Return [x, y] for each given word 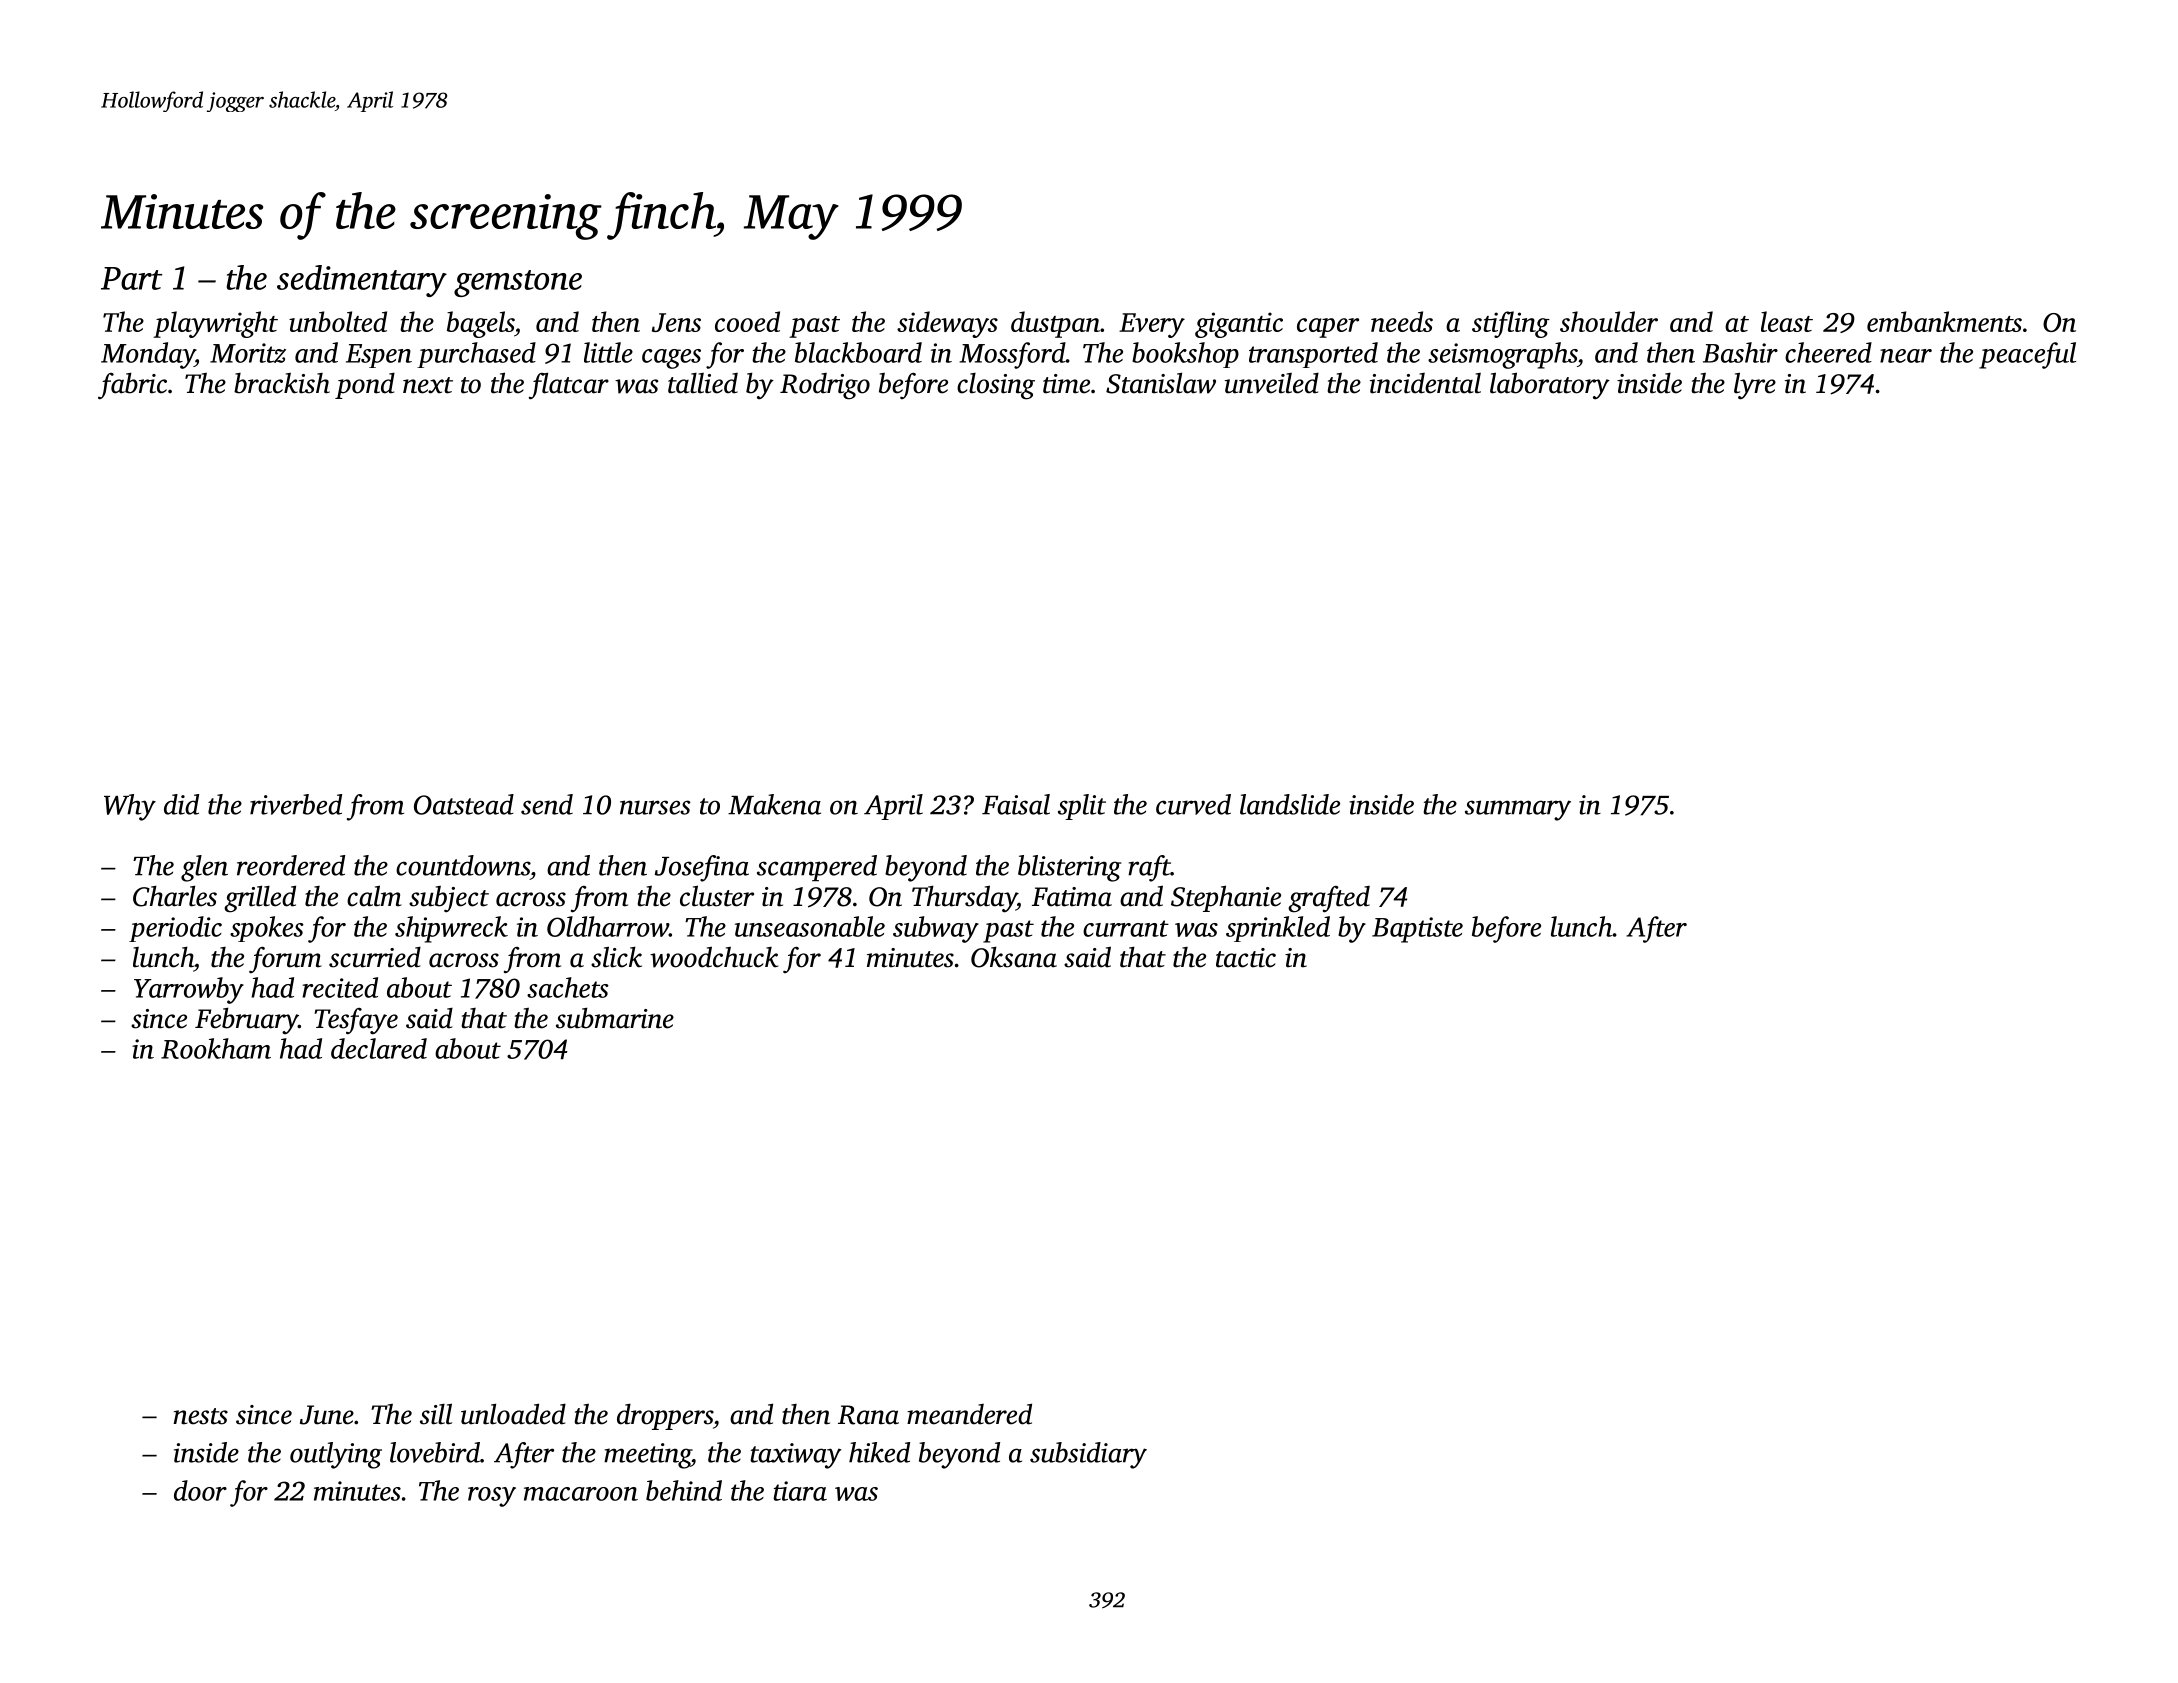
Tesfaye [356, 1021]
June [327, 1415]
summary [1518, 810]
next [428, 385]
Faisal [1016, 804]
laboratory [1550, 386]
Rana [868, 1415]
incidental [1425, 383]
